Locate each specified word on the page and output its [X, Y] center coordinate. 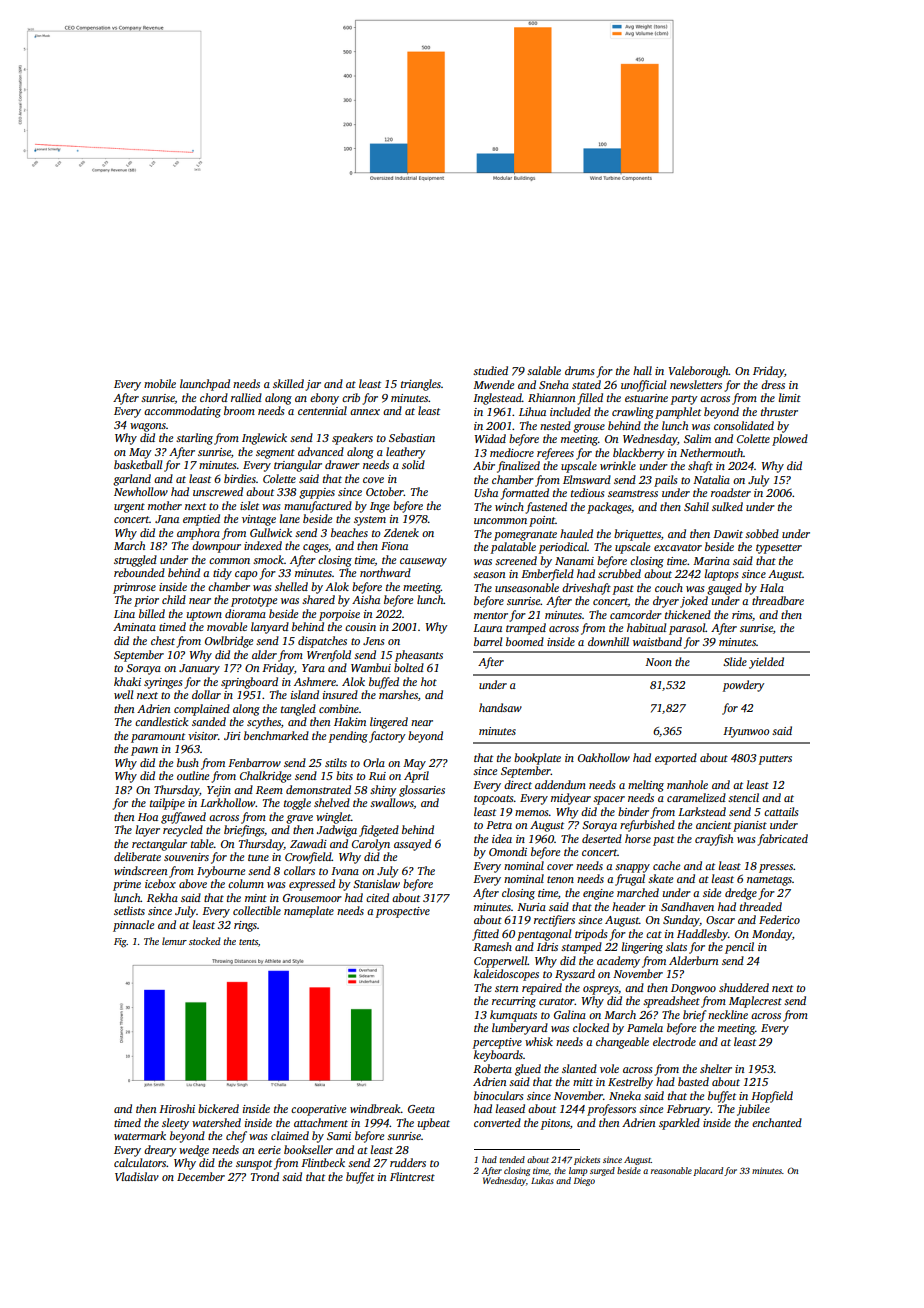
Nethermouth [711, 452]
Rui [377, 776]
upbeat [434, 1124]
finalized [518, 467]
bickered [218, 1108]
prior [146, 601]
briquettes [637, 535]
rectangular [159, 845]
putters [775, 760]
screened [516, 560]
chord [214, 397]
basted [693, 1081]
